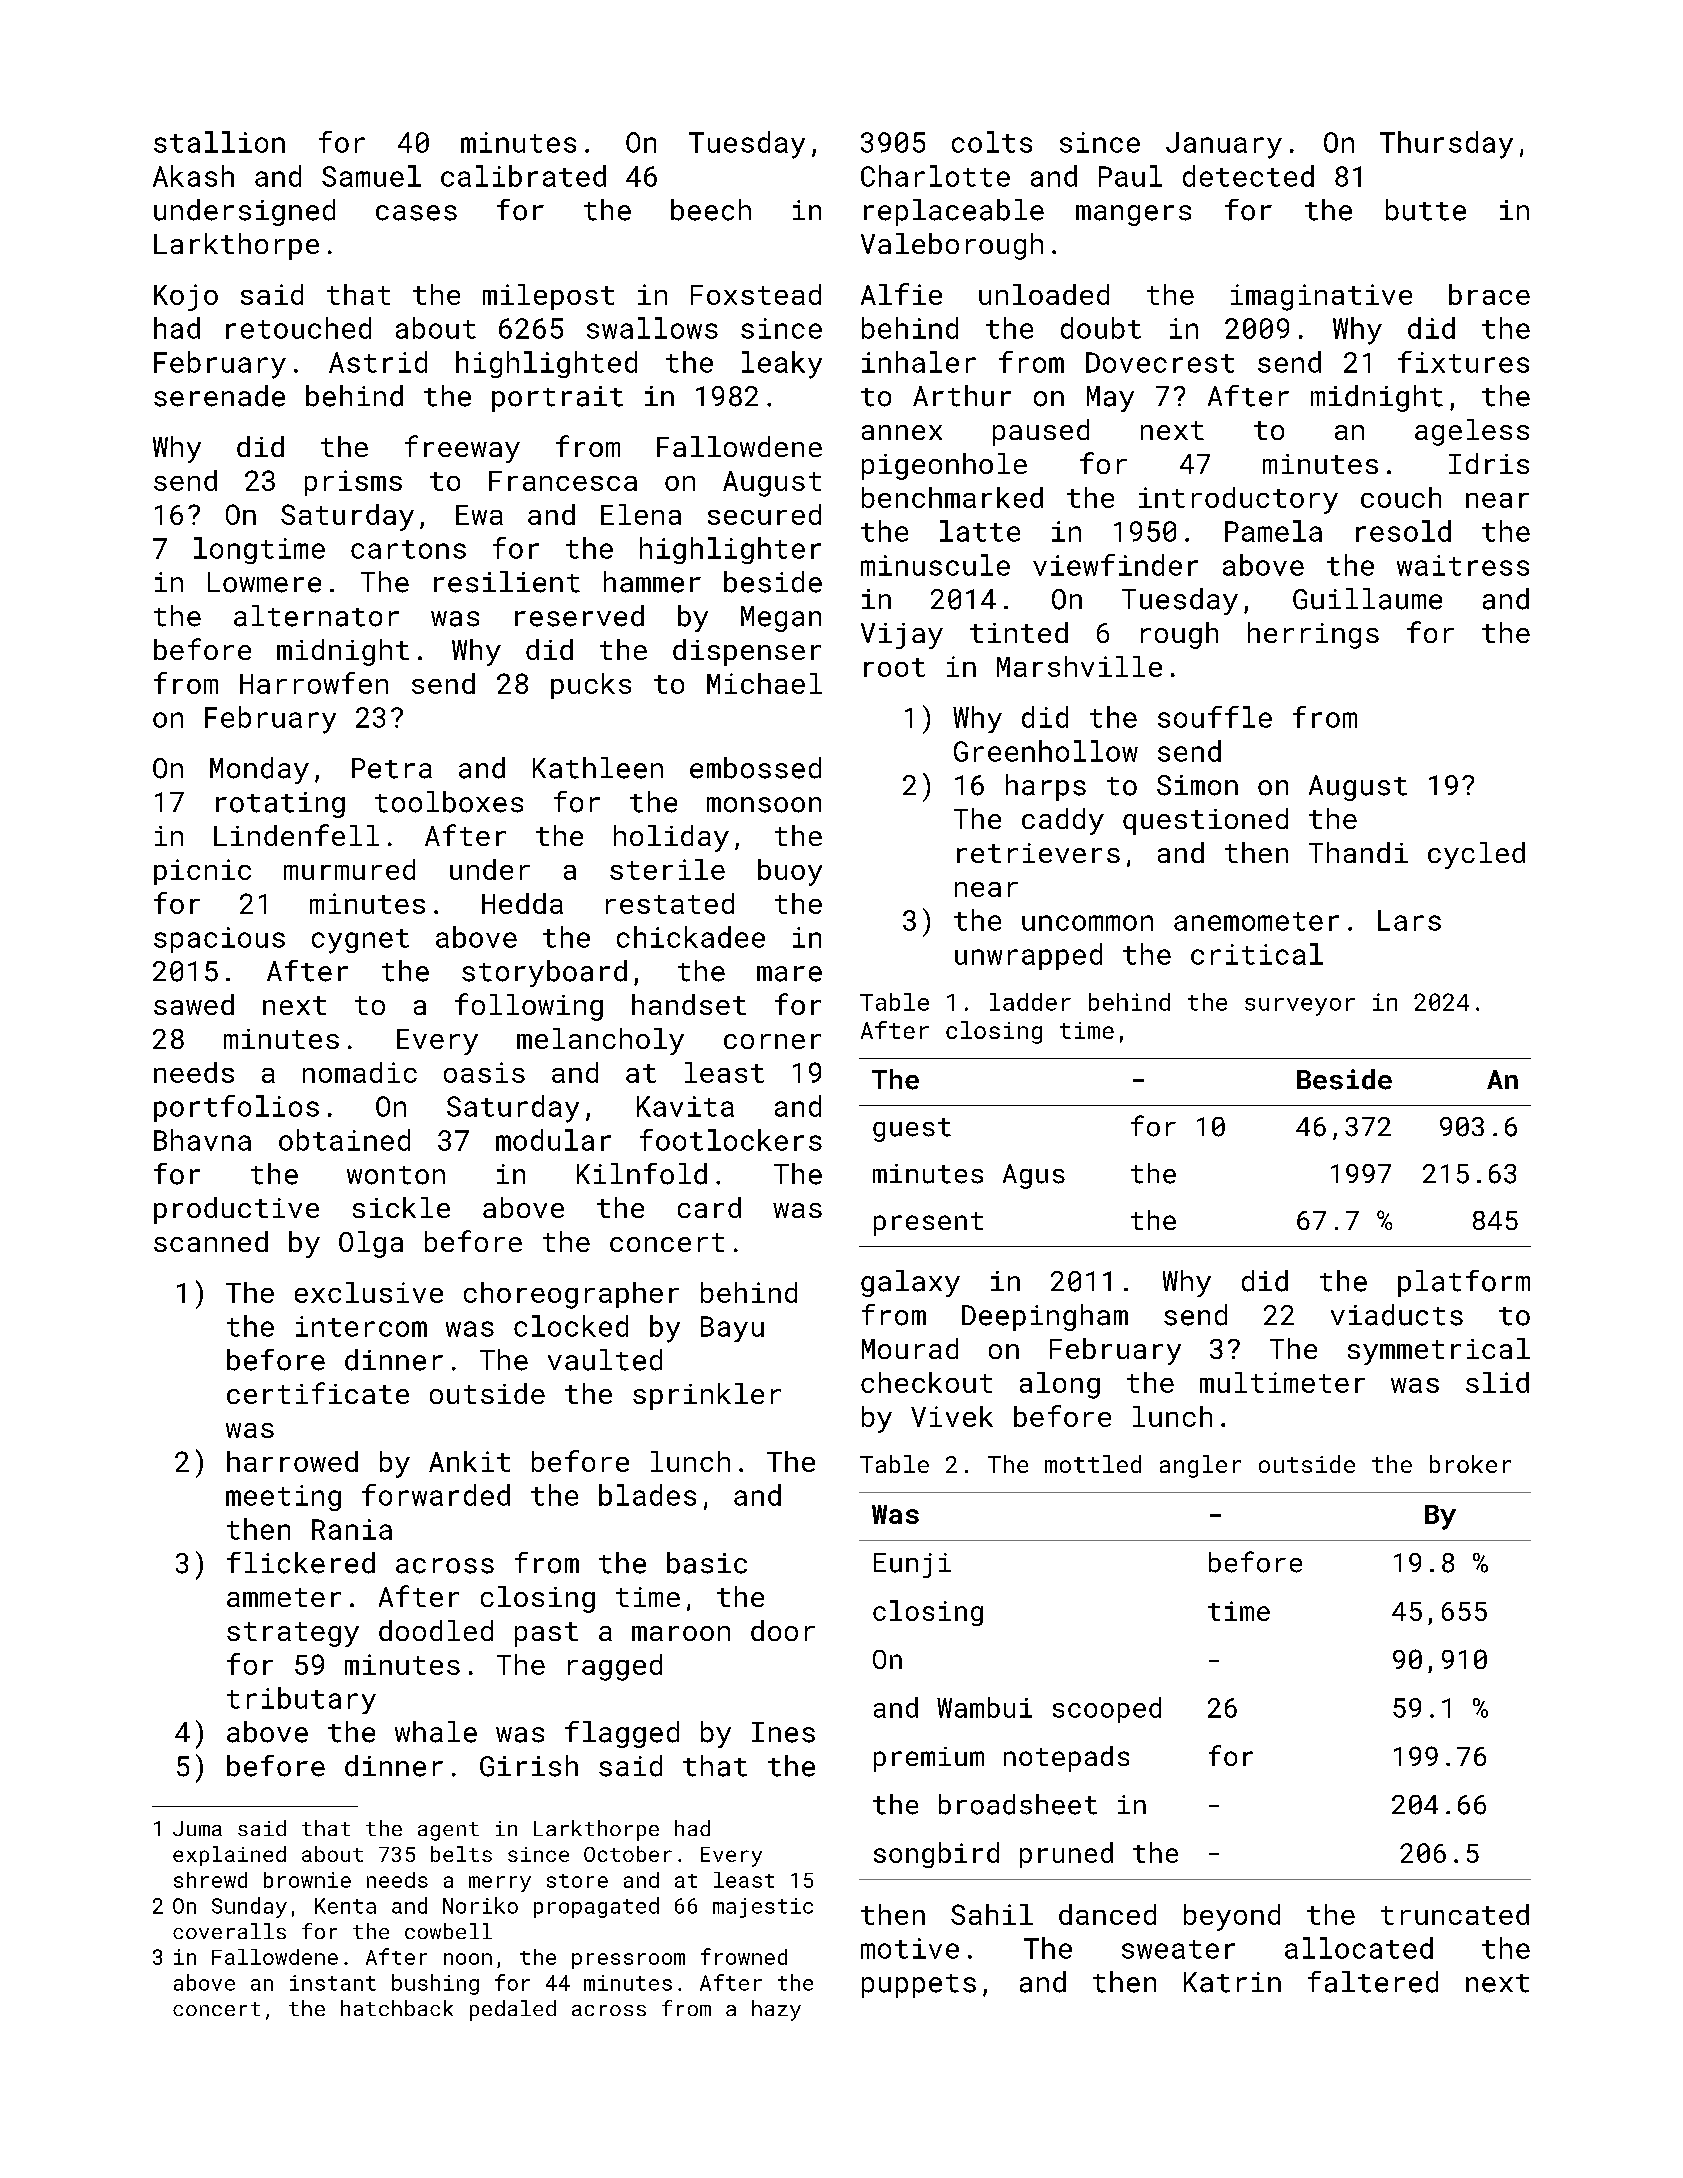 The height and width of the image is (2178, 1683). What do you see at coordinates (711, 210) in the image?
I see `beech` at bounding box center [711, 210].
